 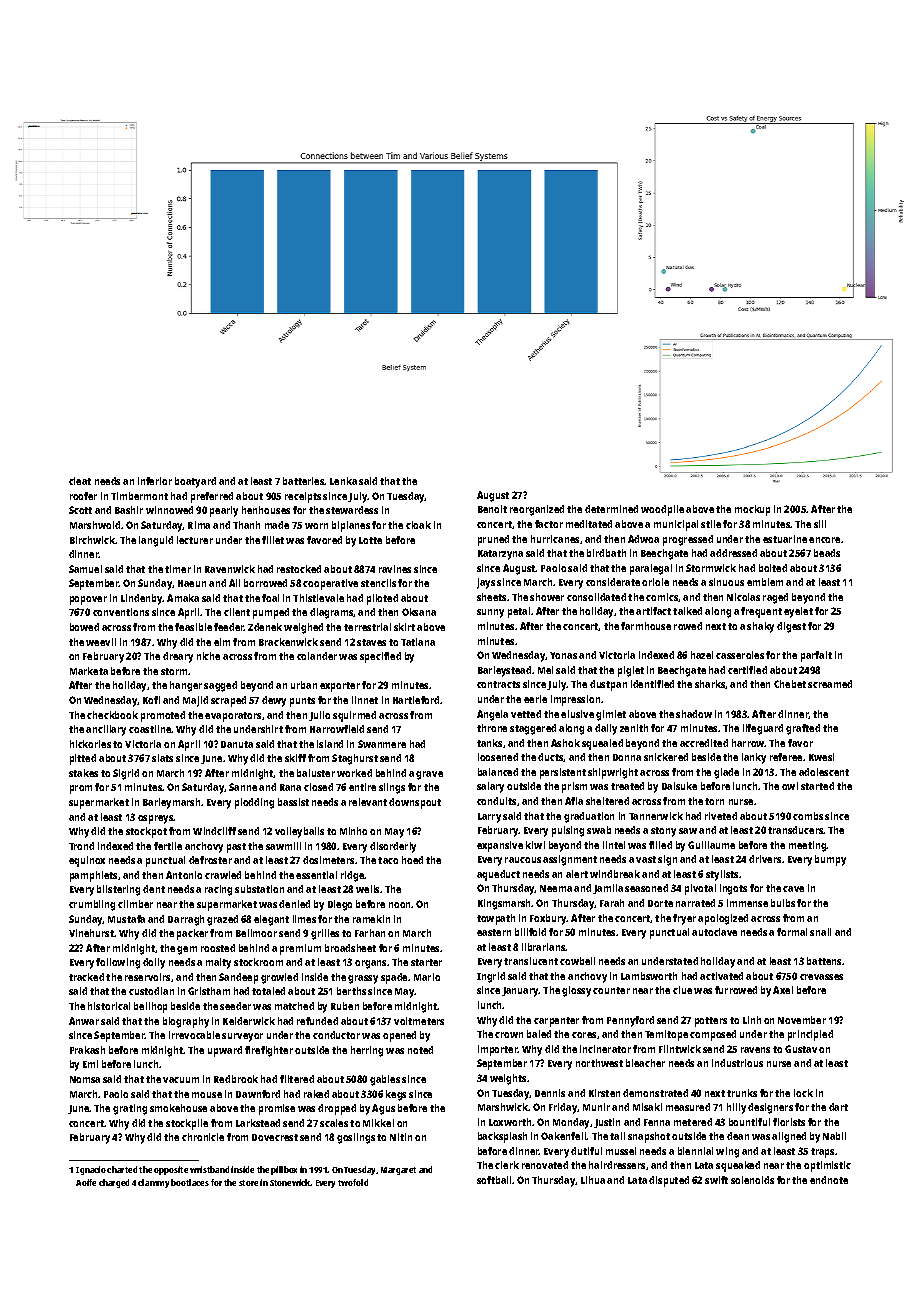 I want to click on Oksana, so click(x=419, y=612).
